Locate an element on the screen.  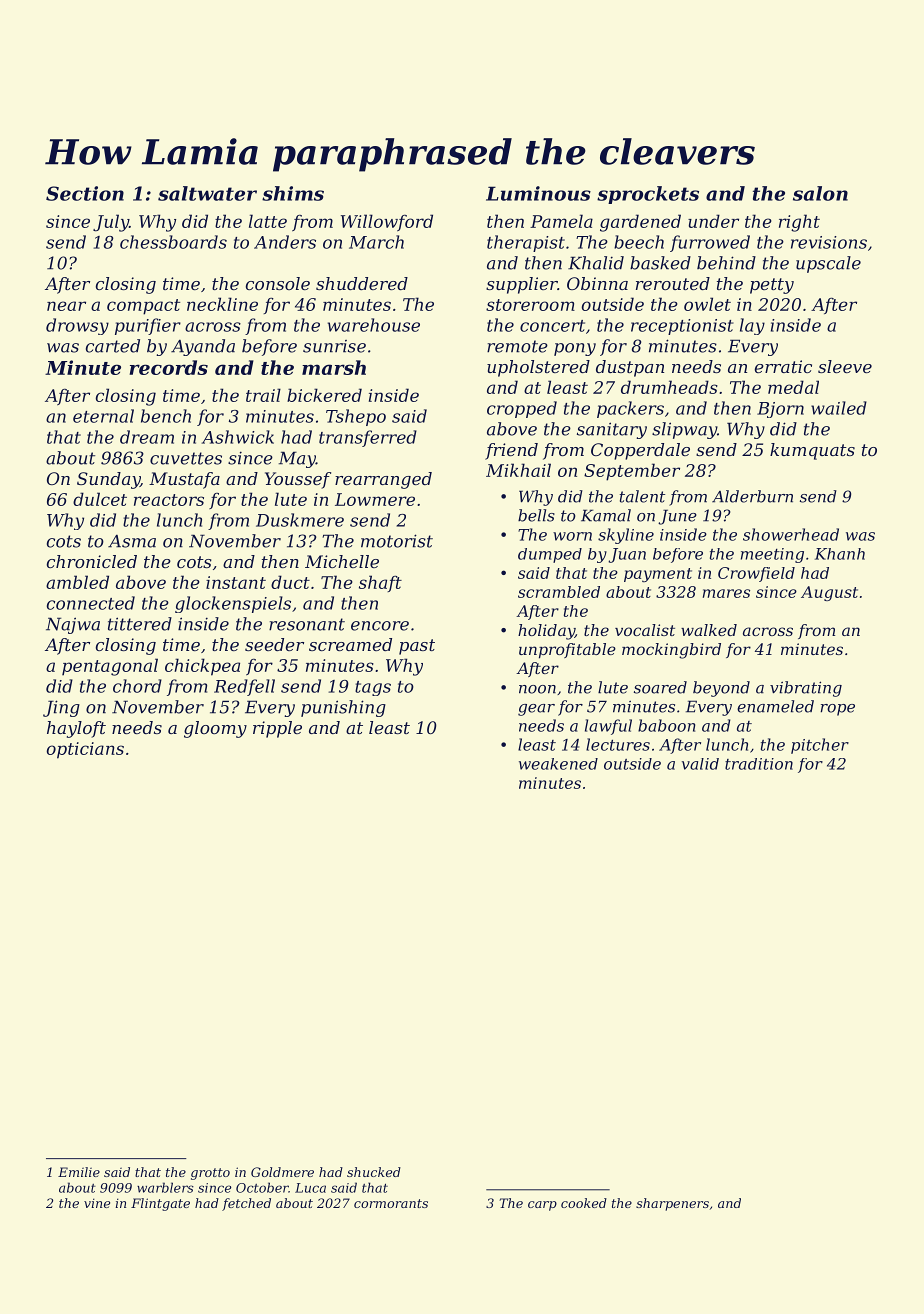
Crowfield is located at coordinates (756, 574).
